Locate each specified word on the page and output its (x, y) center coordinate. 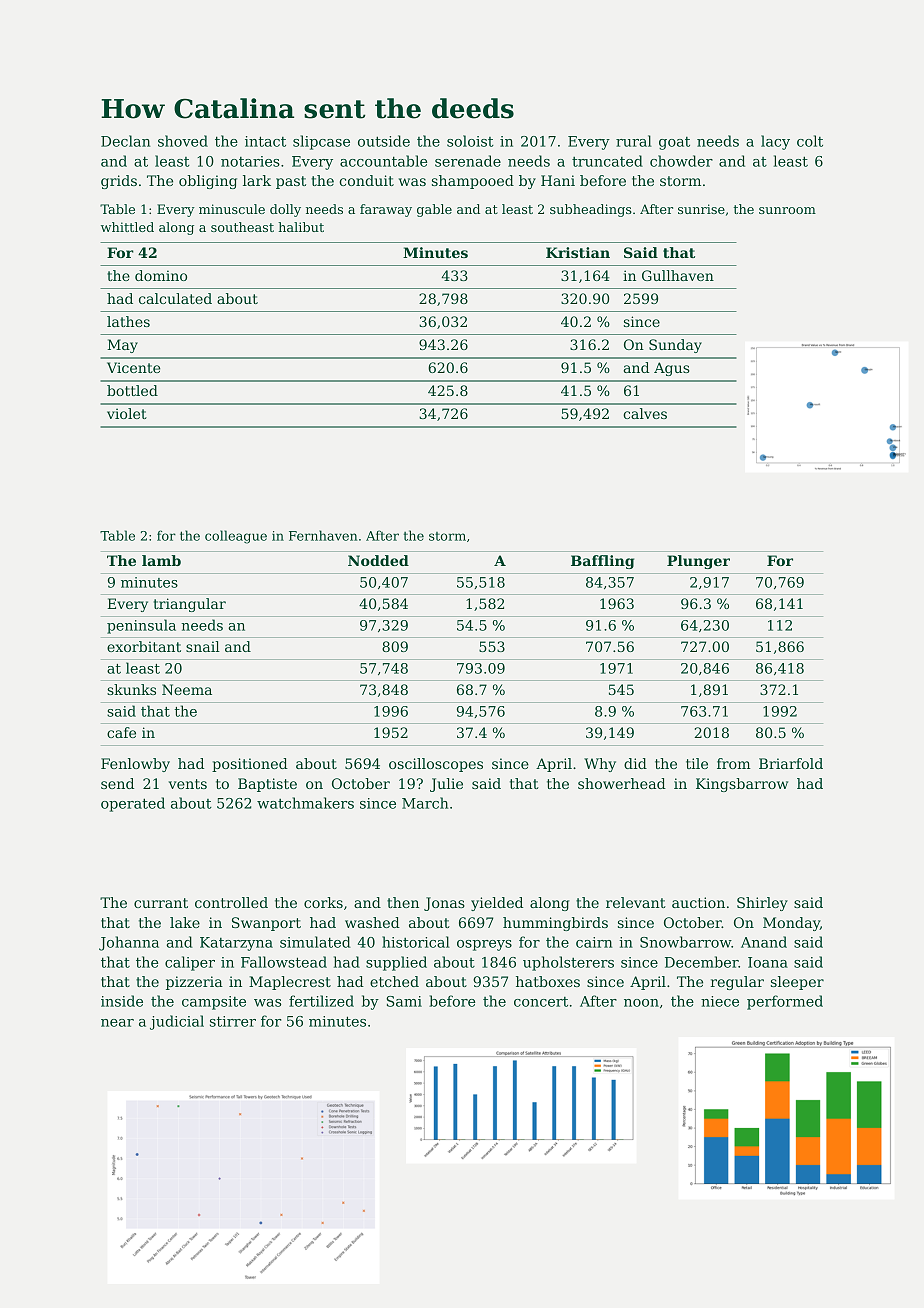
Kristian (578, 252)
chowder (681, 161)
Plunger (698, 562)
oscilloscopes (436, 765)
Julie (446, 785)
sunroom (787, 210)
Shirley (762, 904)
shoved (183, 141)
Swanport (266, 924)
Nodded (378, 560)
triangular (190, 605)
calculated (175, 298)
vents (188, 784)
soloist (470, 141)
